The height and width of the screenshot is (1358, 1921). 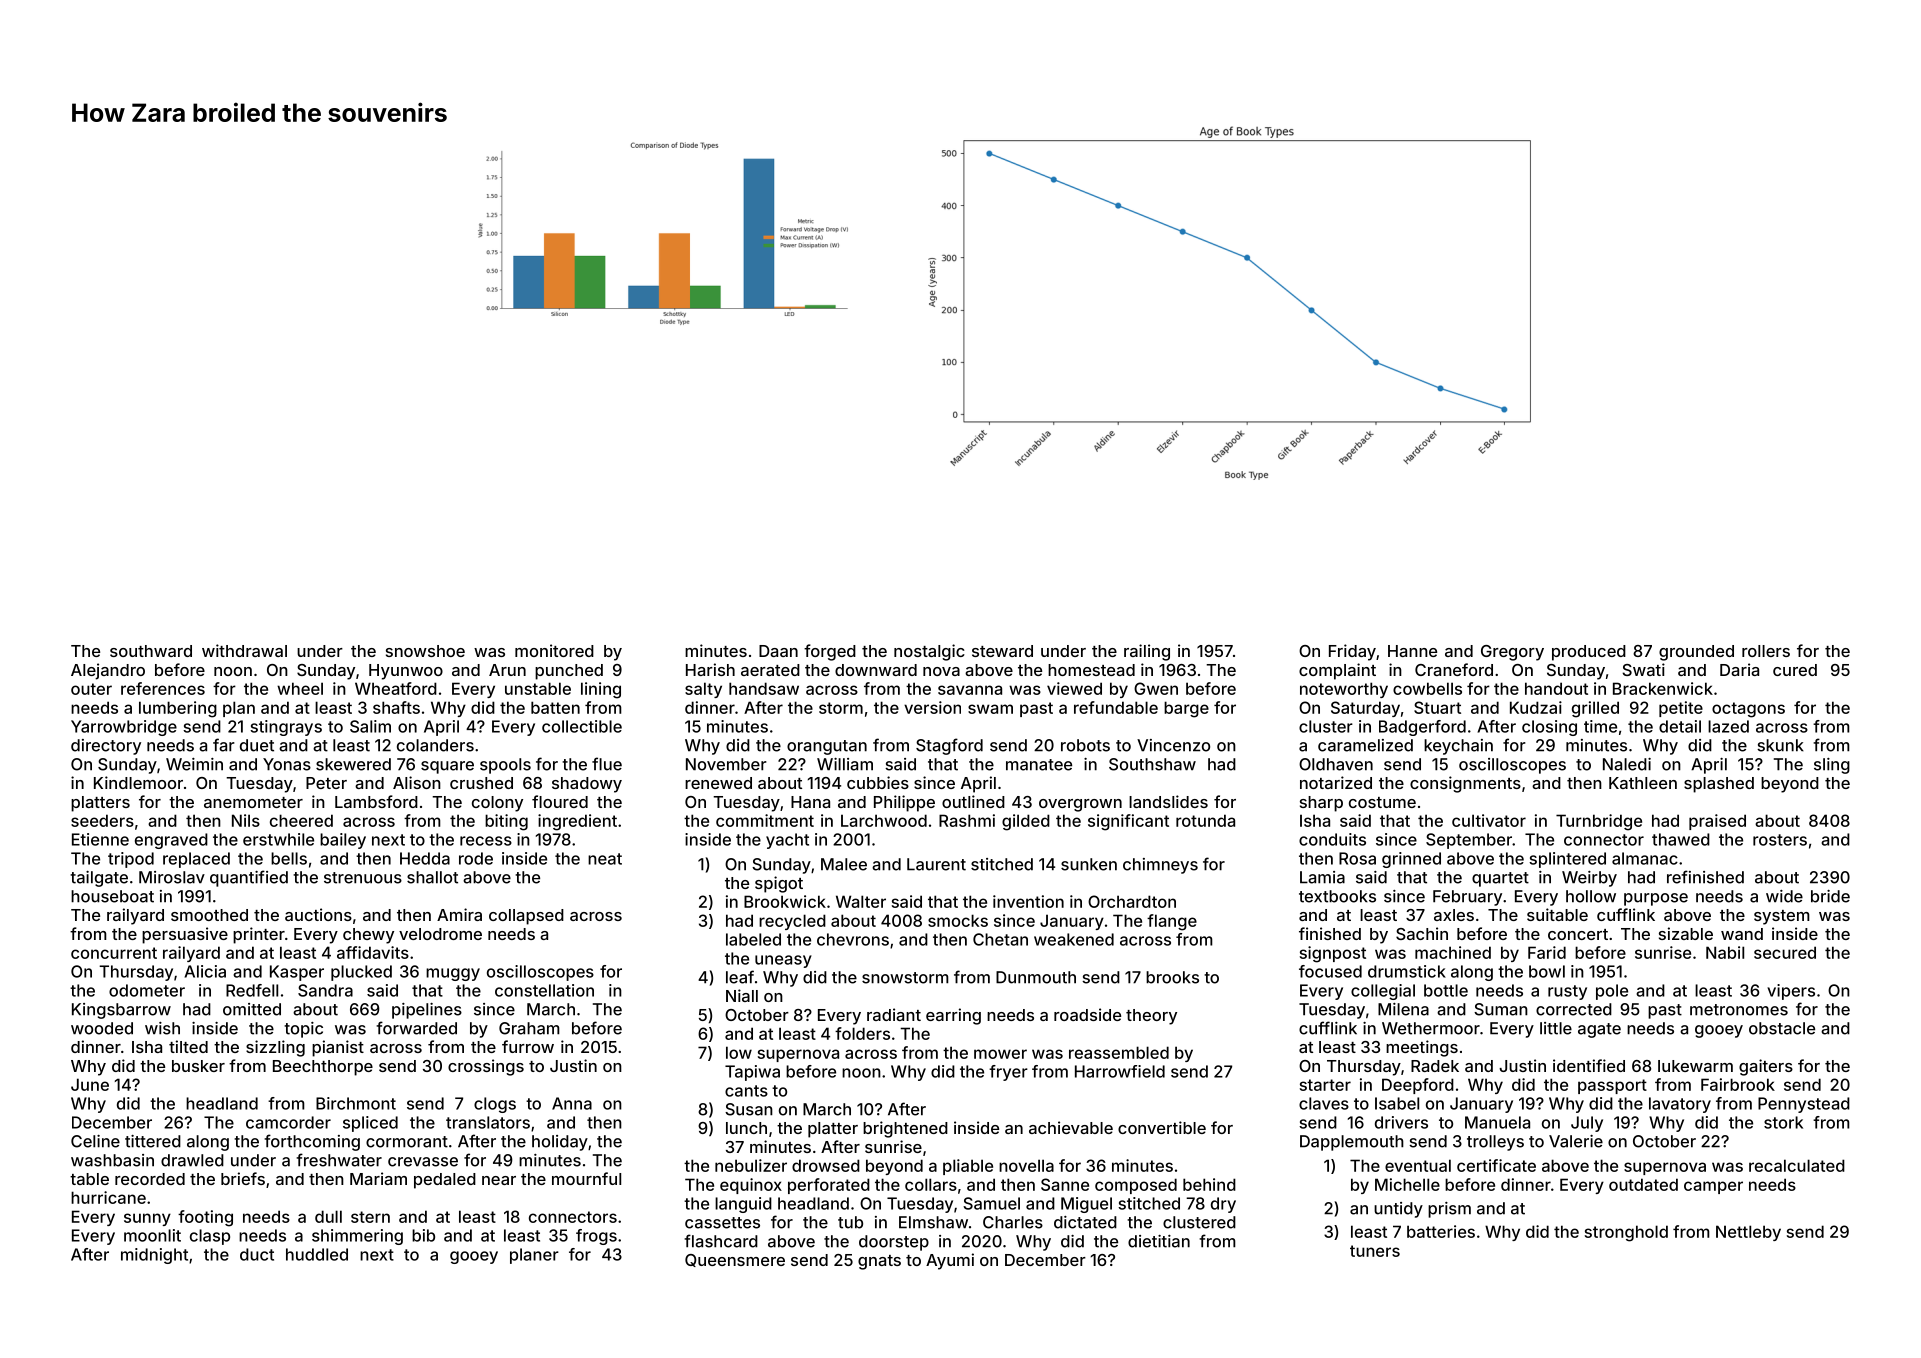 What do you see at coordinates (1717, 822) in the screenshot?
I see `praised` at bounding box center [1717, 822].
